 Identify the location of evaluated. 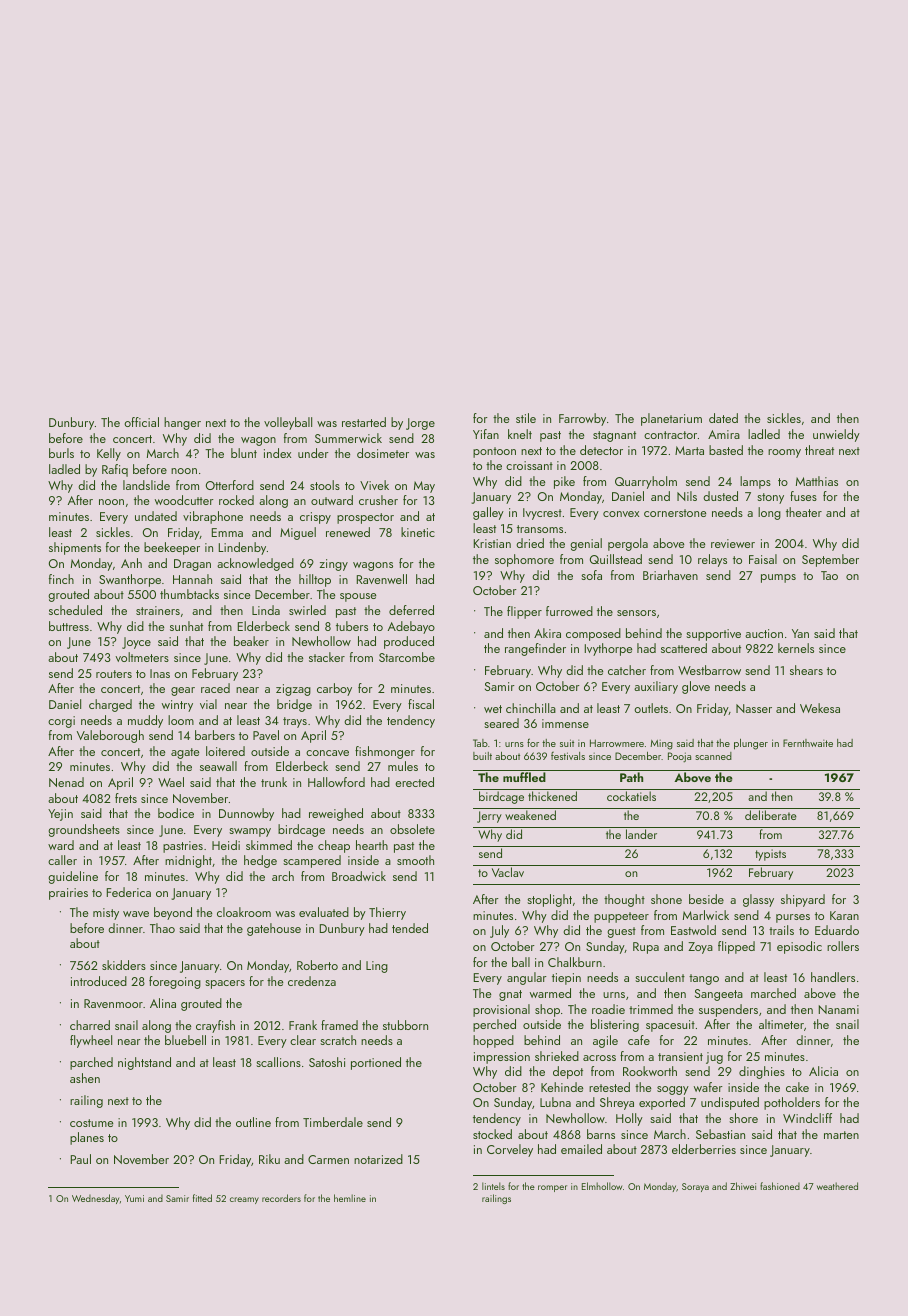
(324, 912).
